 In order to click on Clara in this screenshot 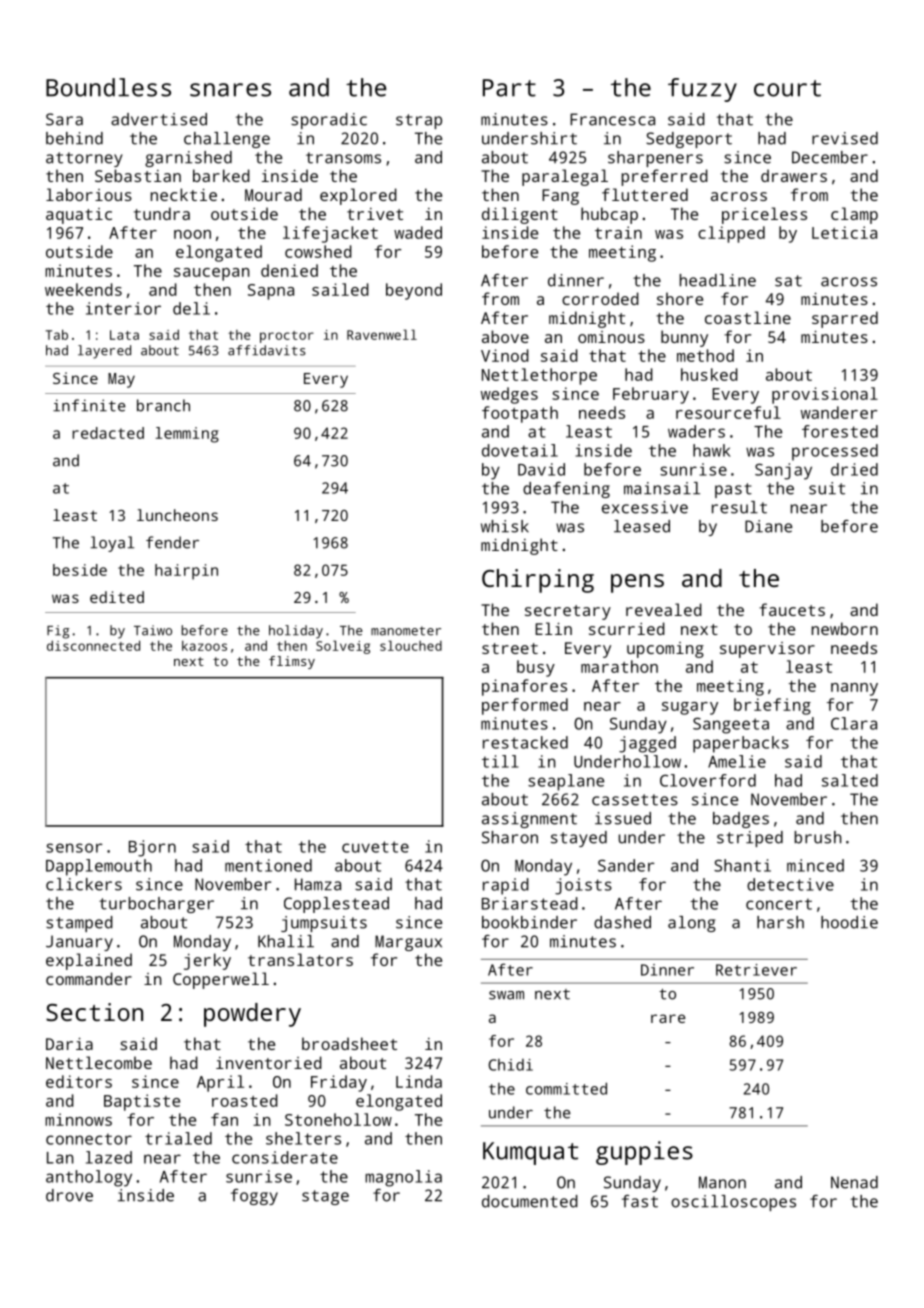, I will do `click(854, 723)`.
